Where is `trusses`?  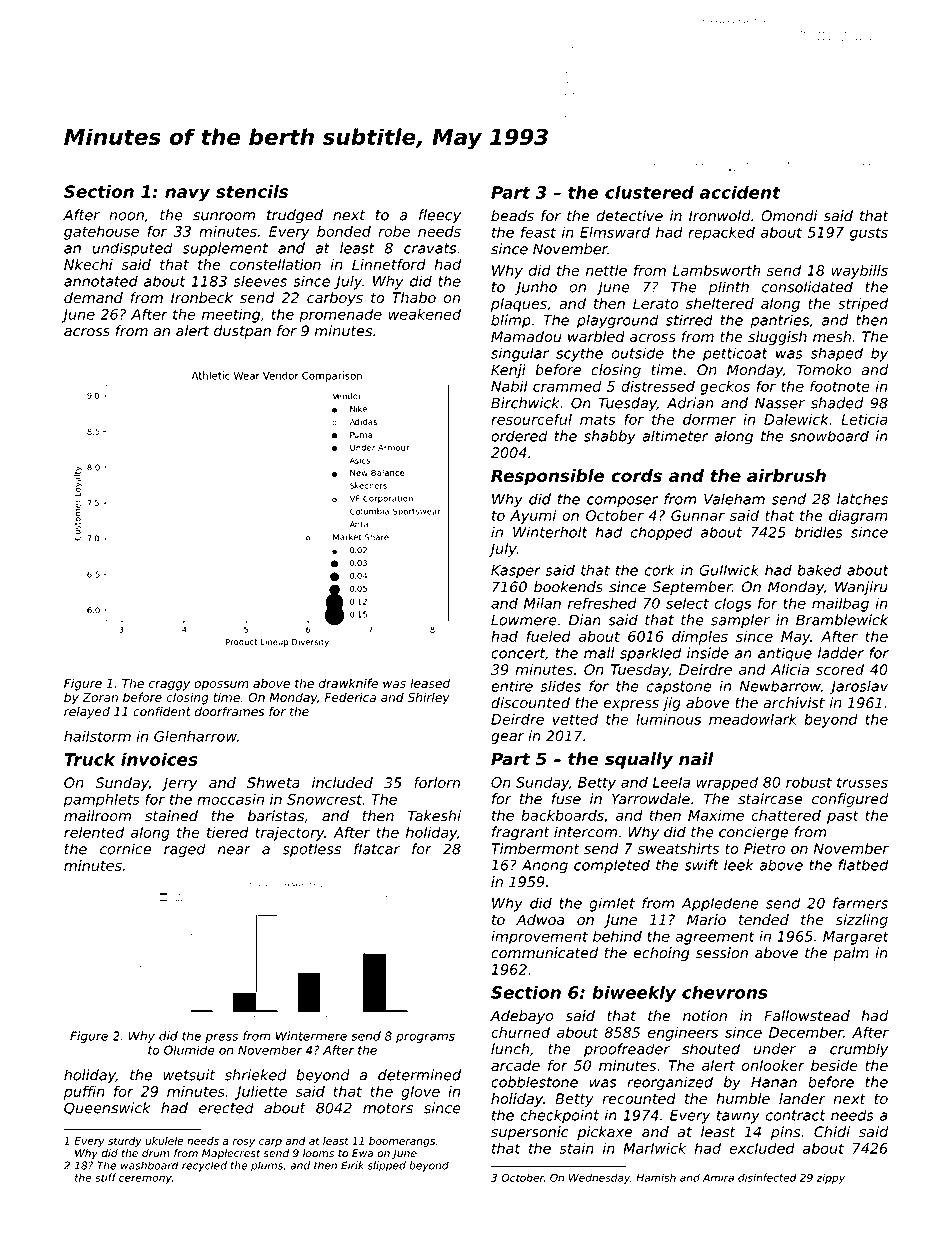
trusses is located at coordinates (862, 782).
